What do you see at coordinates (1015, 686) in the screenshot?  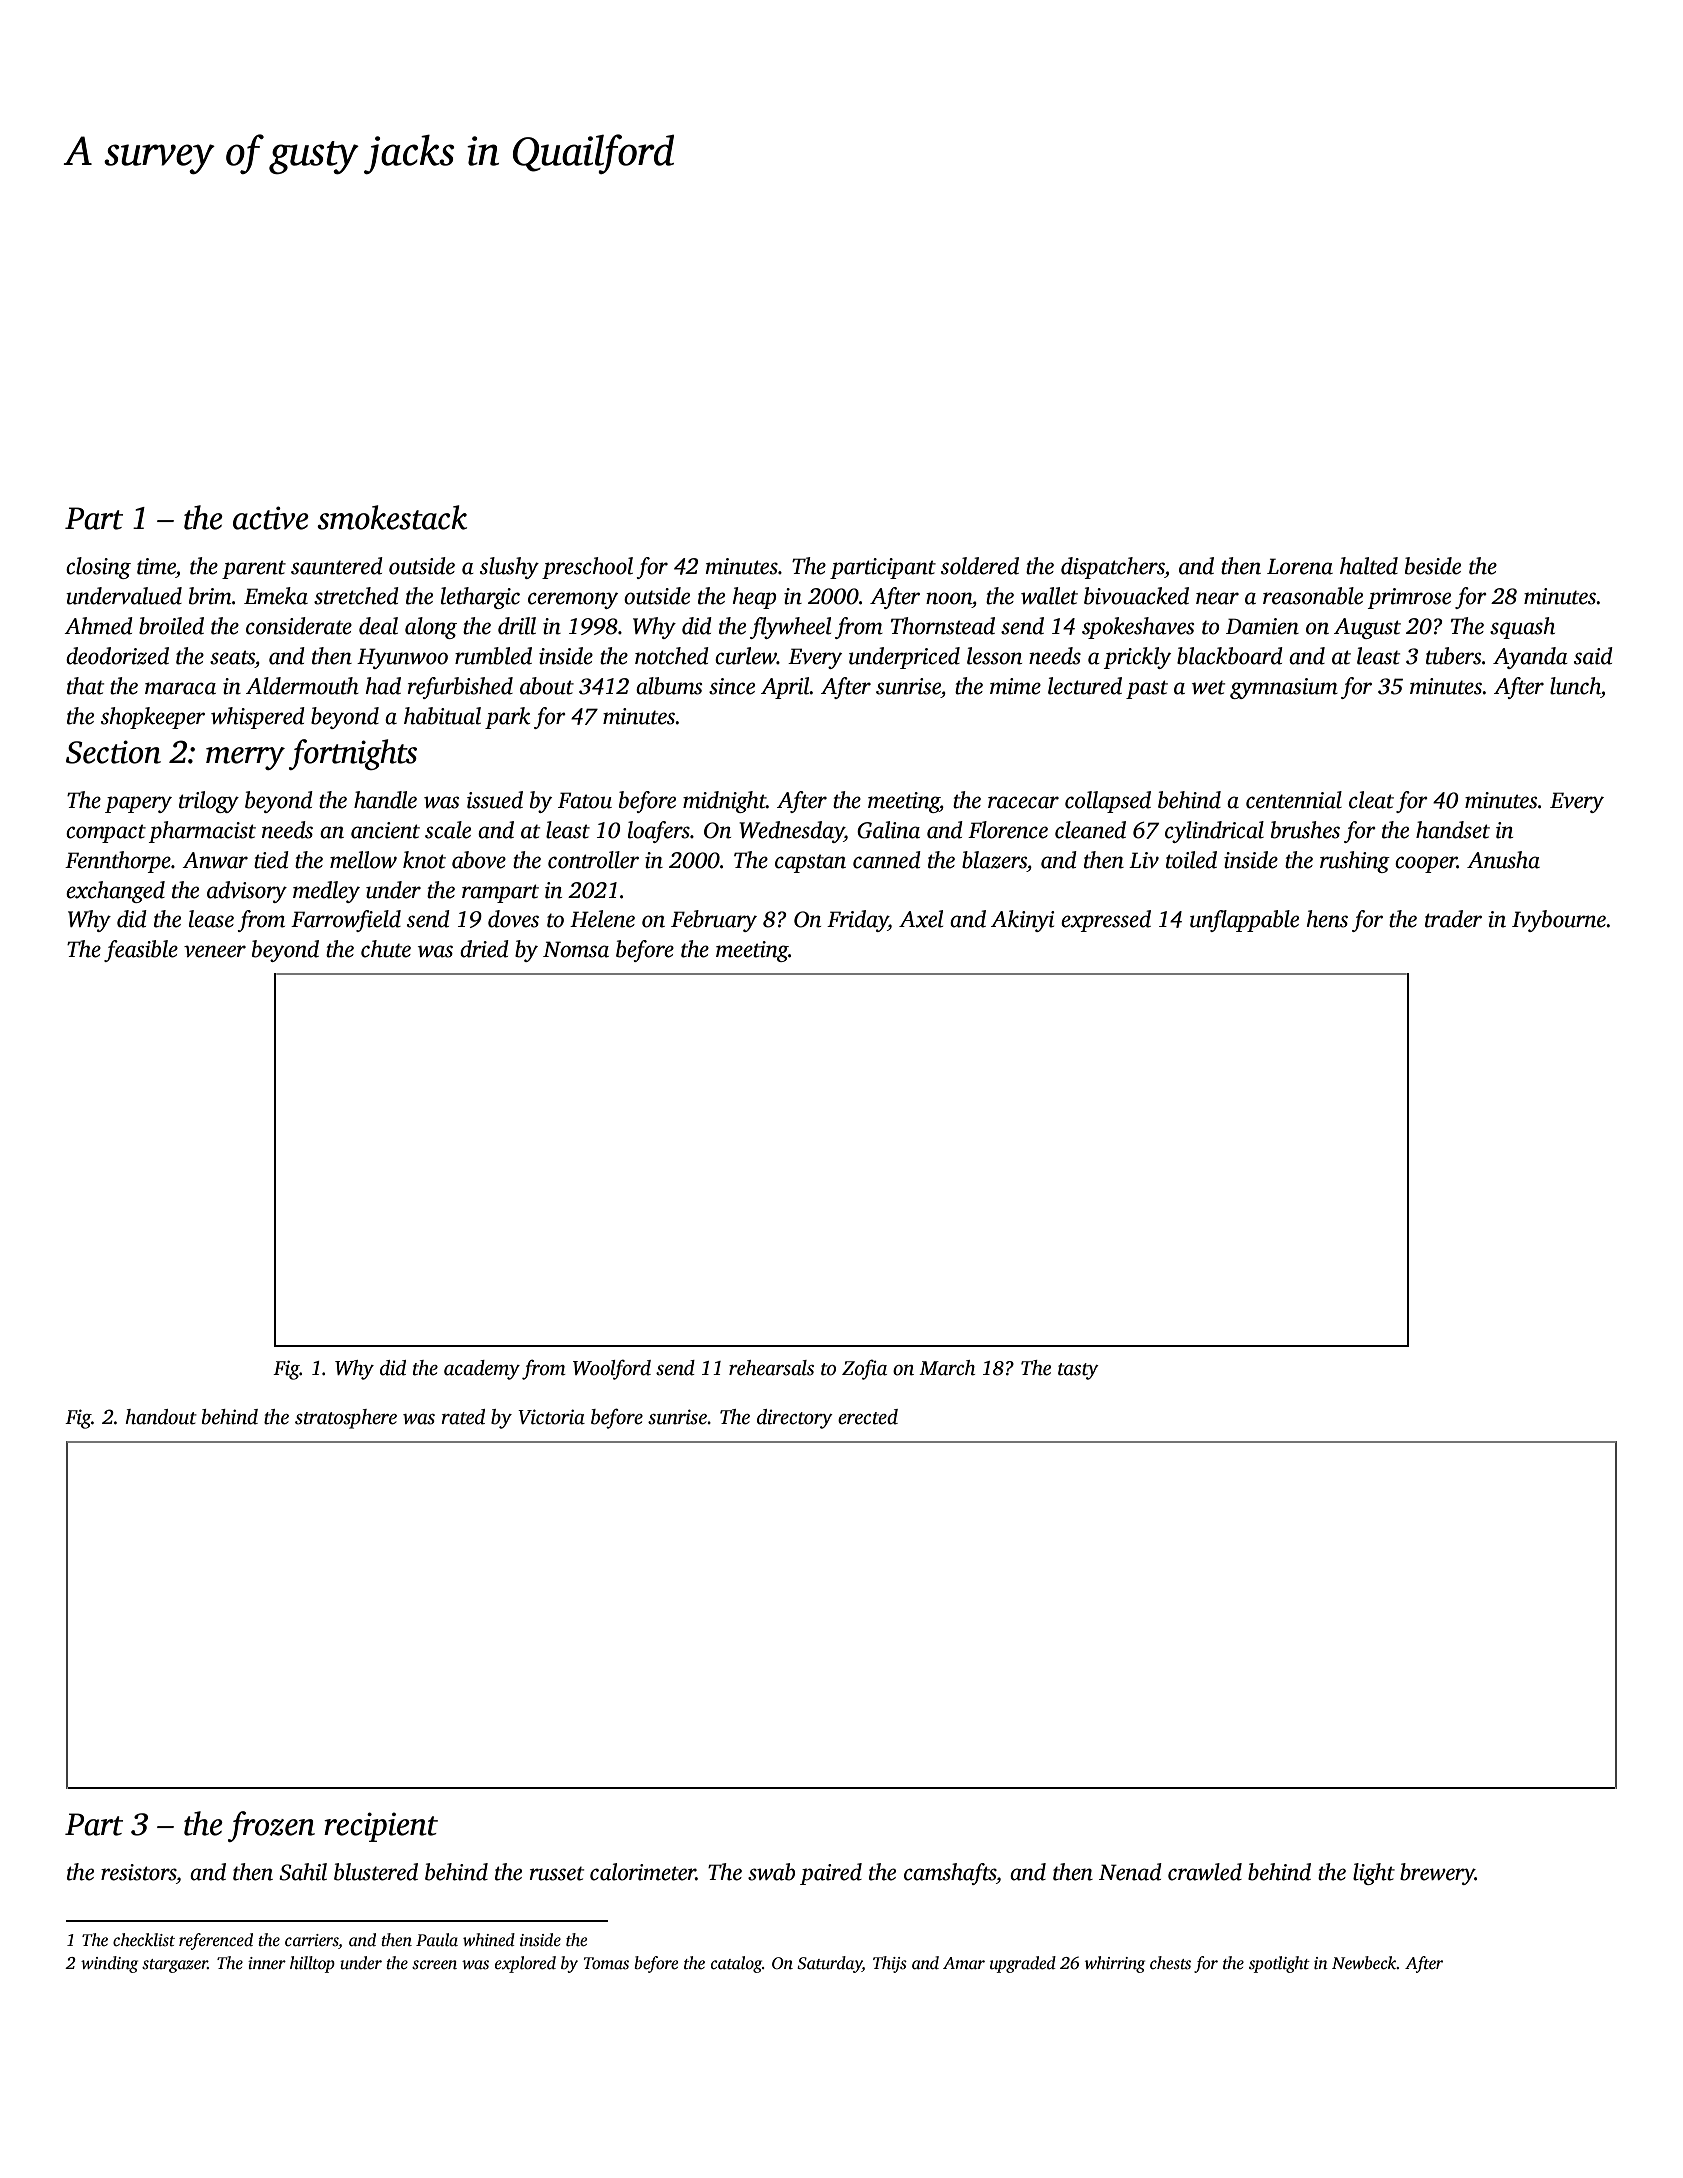 I see `mime` at bounding box center [1015, 686].
